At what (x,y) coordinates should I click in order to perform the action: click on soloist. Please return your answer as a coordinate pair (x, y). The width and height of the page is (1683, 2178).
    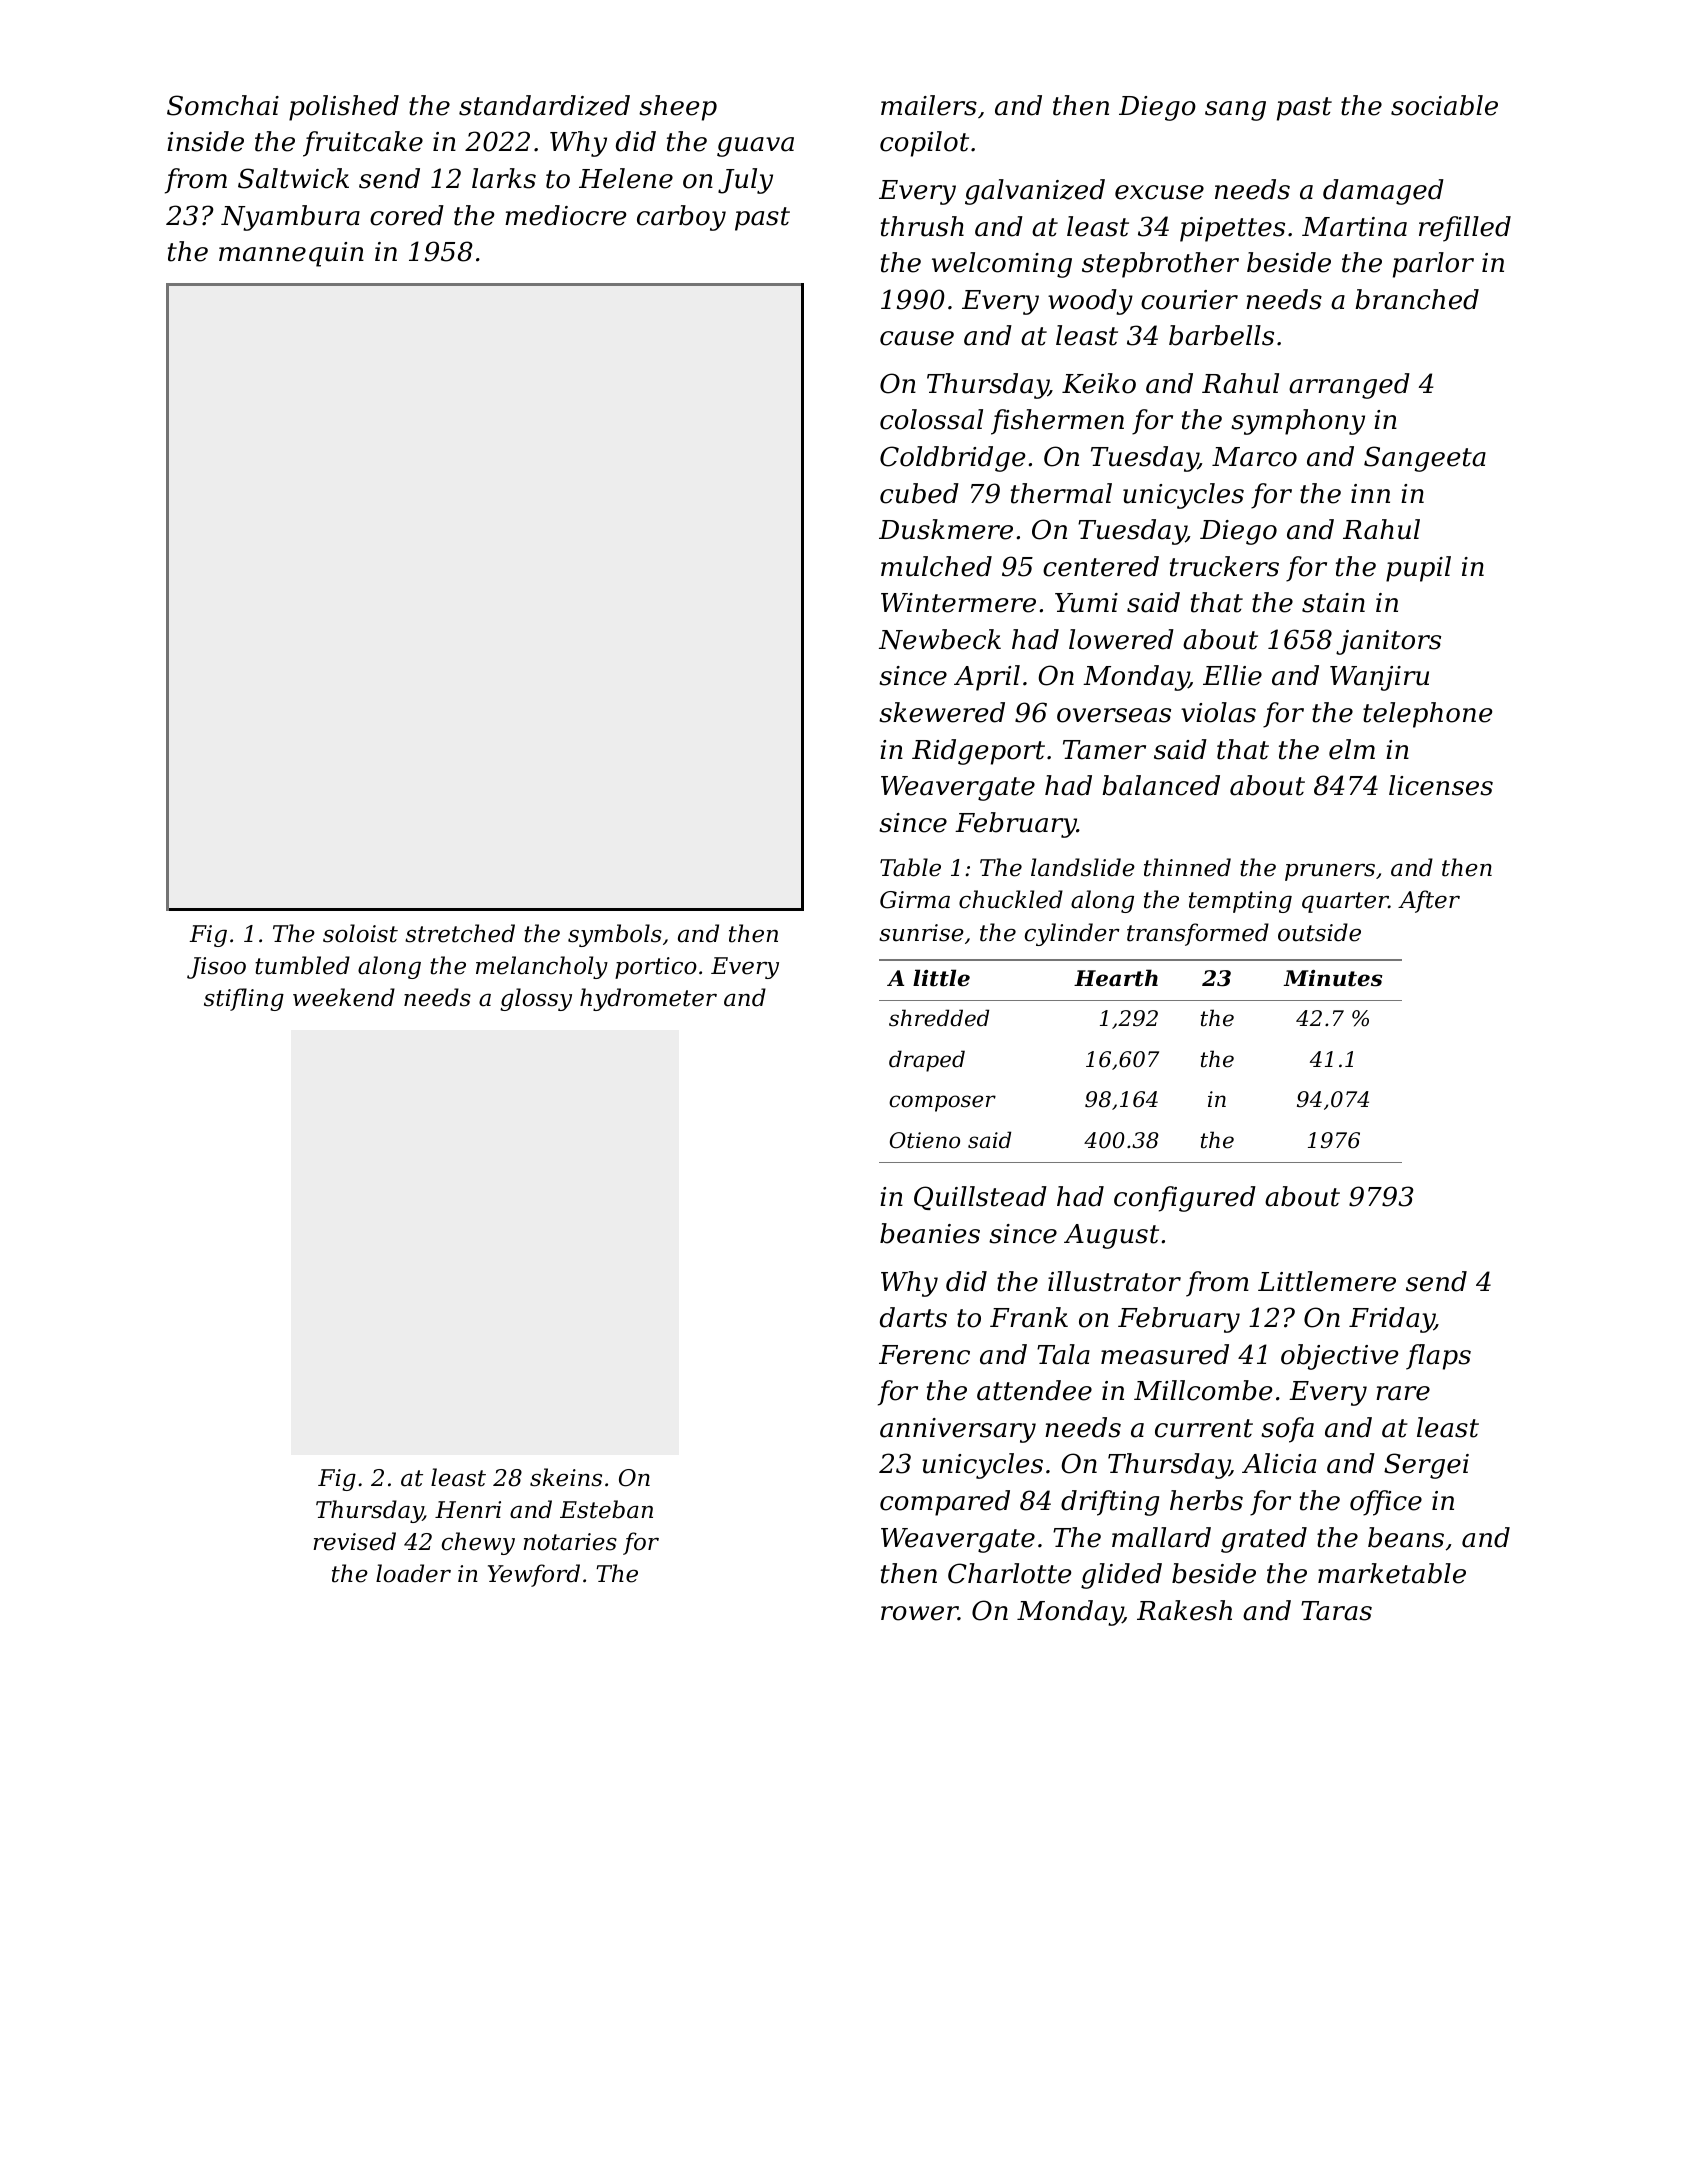
    Looking at the image, I should click on (360, 933).
